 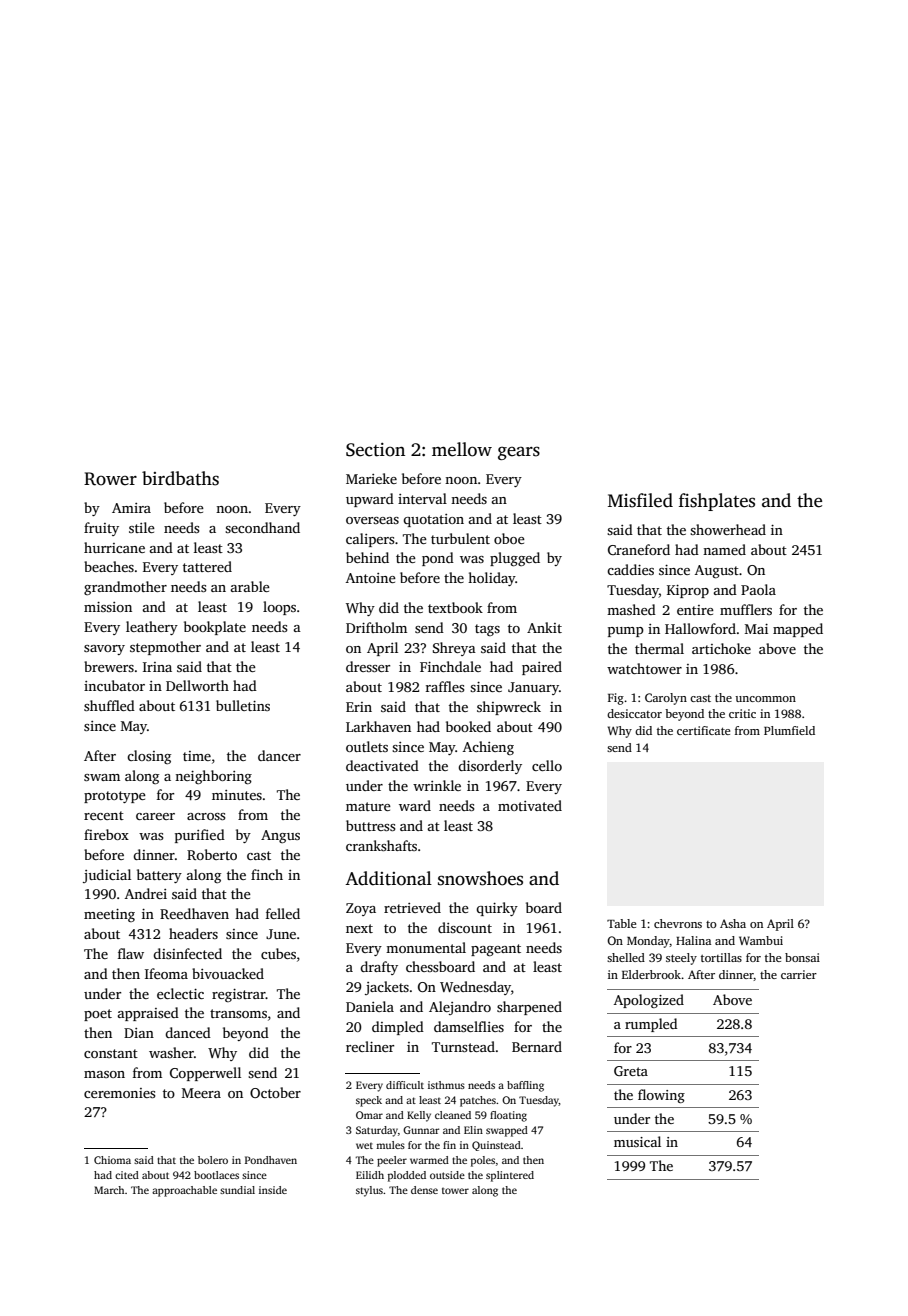 I want to click on jackets, so click(x=387, y=988).
